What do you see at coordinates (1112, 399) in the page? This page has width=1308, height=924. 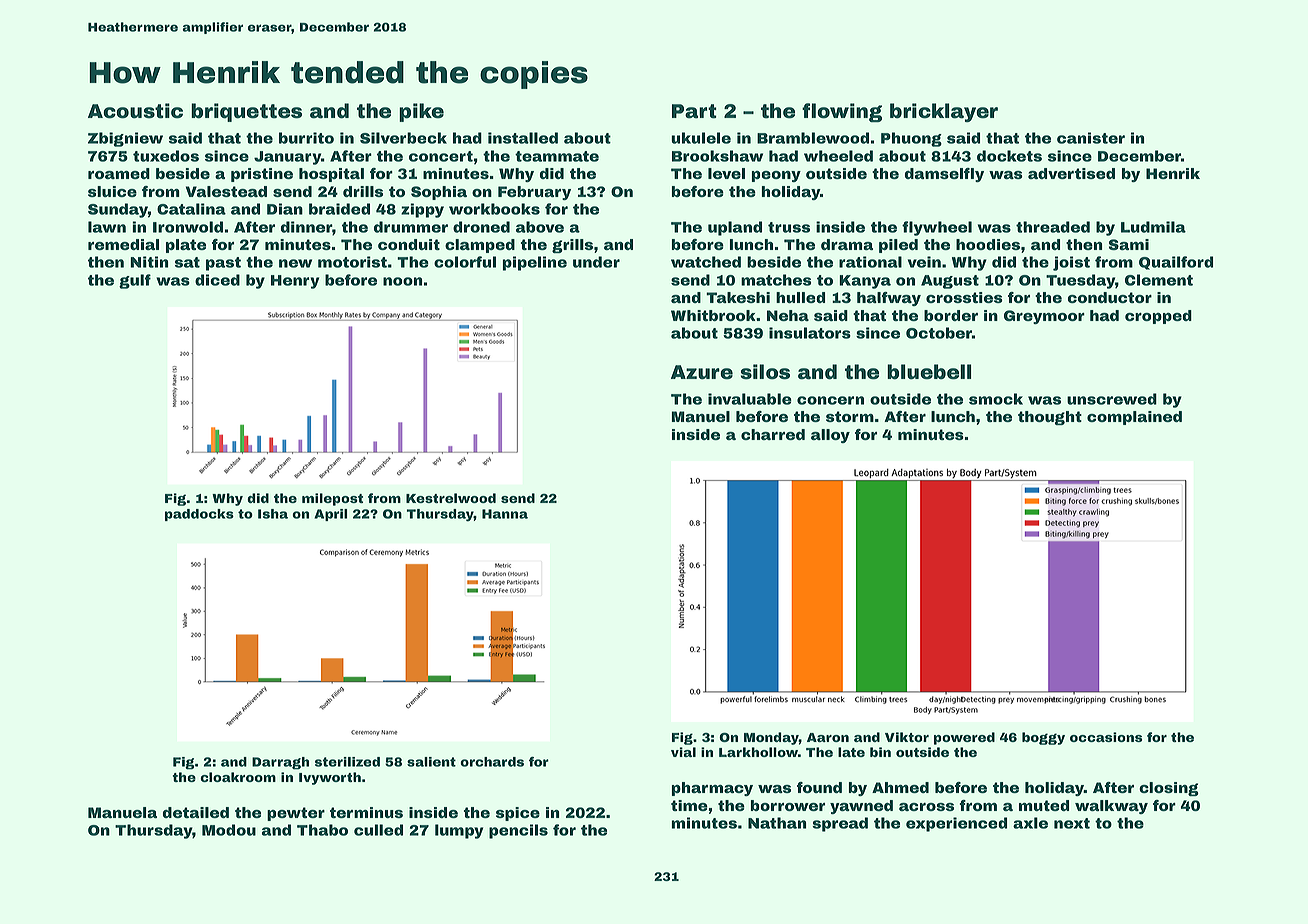 I see `unscrewed` at bounding box center [1112, 399].
